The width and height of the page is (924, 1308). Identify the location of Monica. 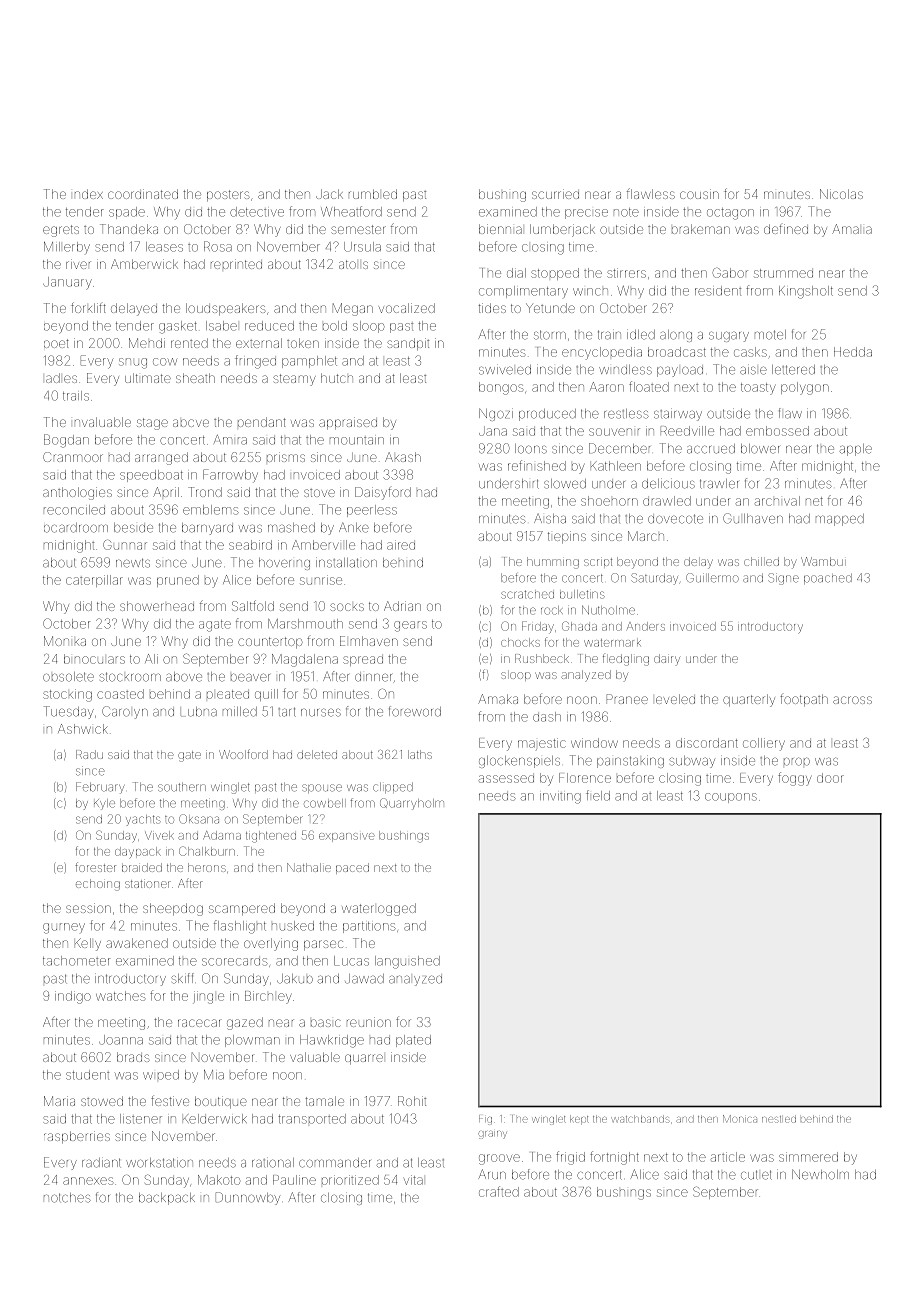
(740, 1119).
